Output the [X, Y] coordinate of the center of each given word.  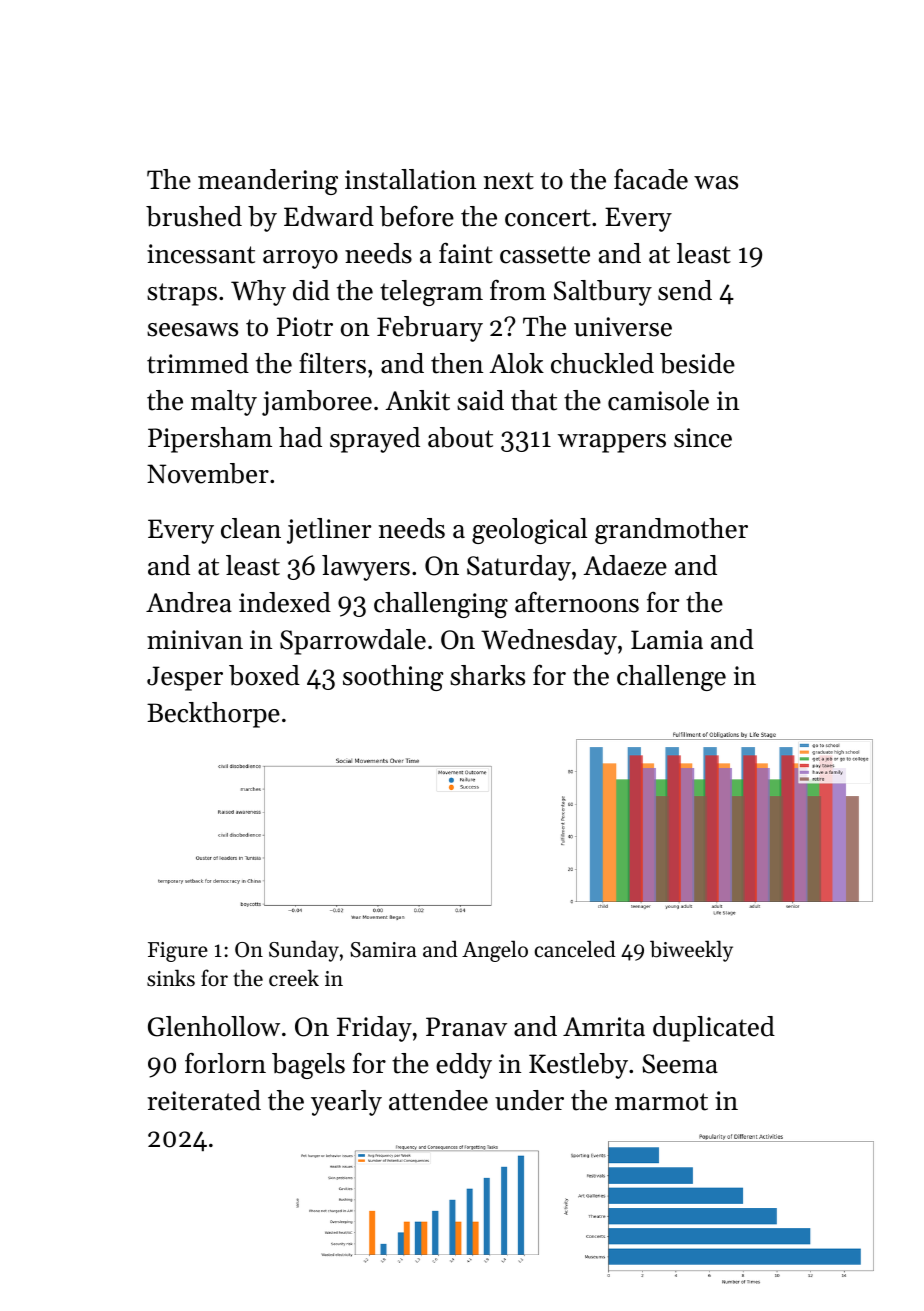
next [509, 181]
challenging [441, 605]
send [685, 290]
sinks [171, 978]
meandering [268, 182]
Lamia [667, 639]
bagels [308, 1066]
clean [251, 528]
